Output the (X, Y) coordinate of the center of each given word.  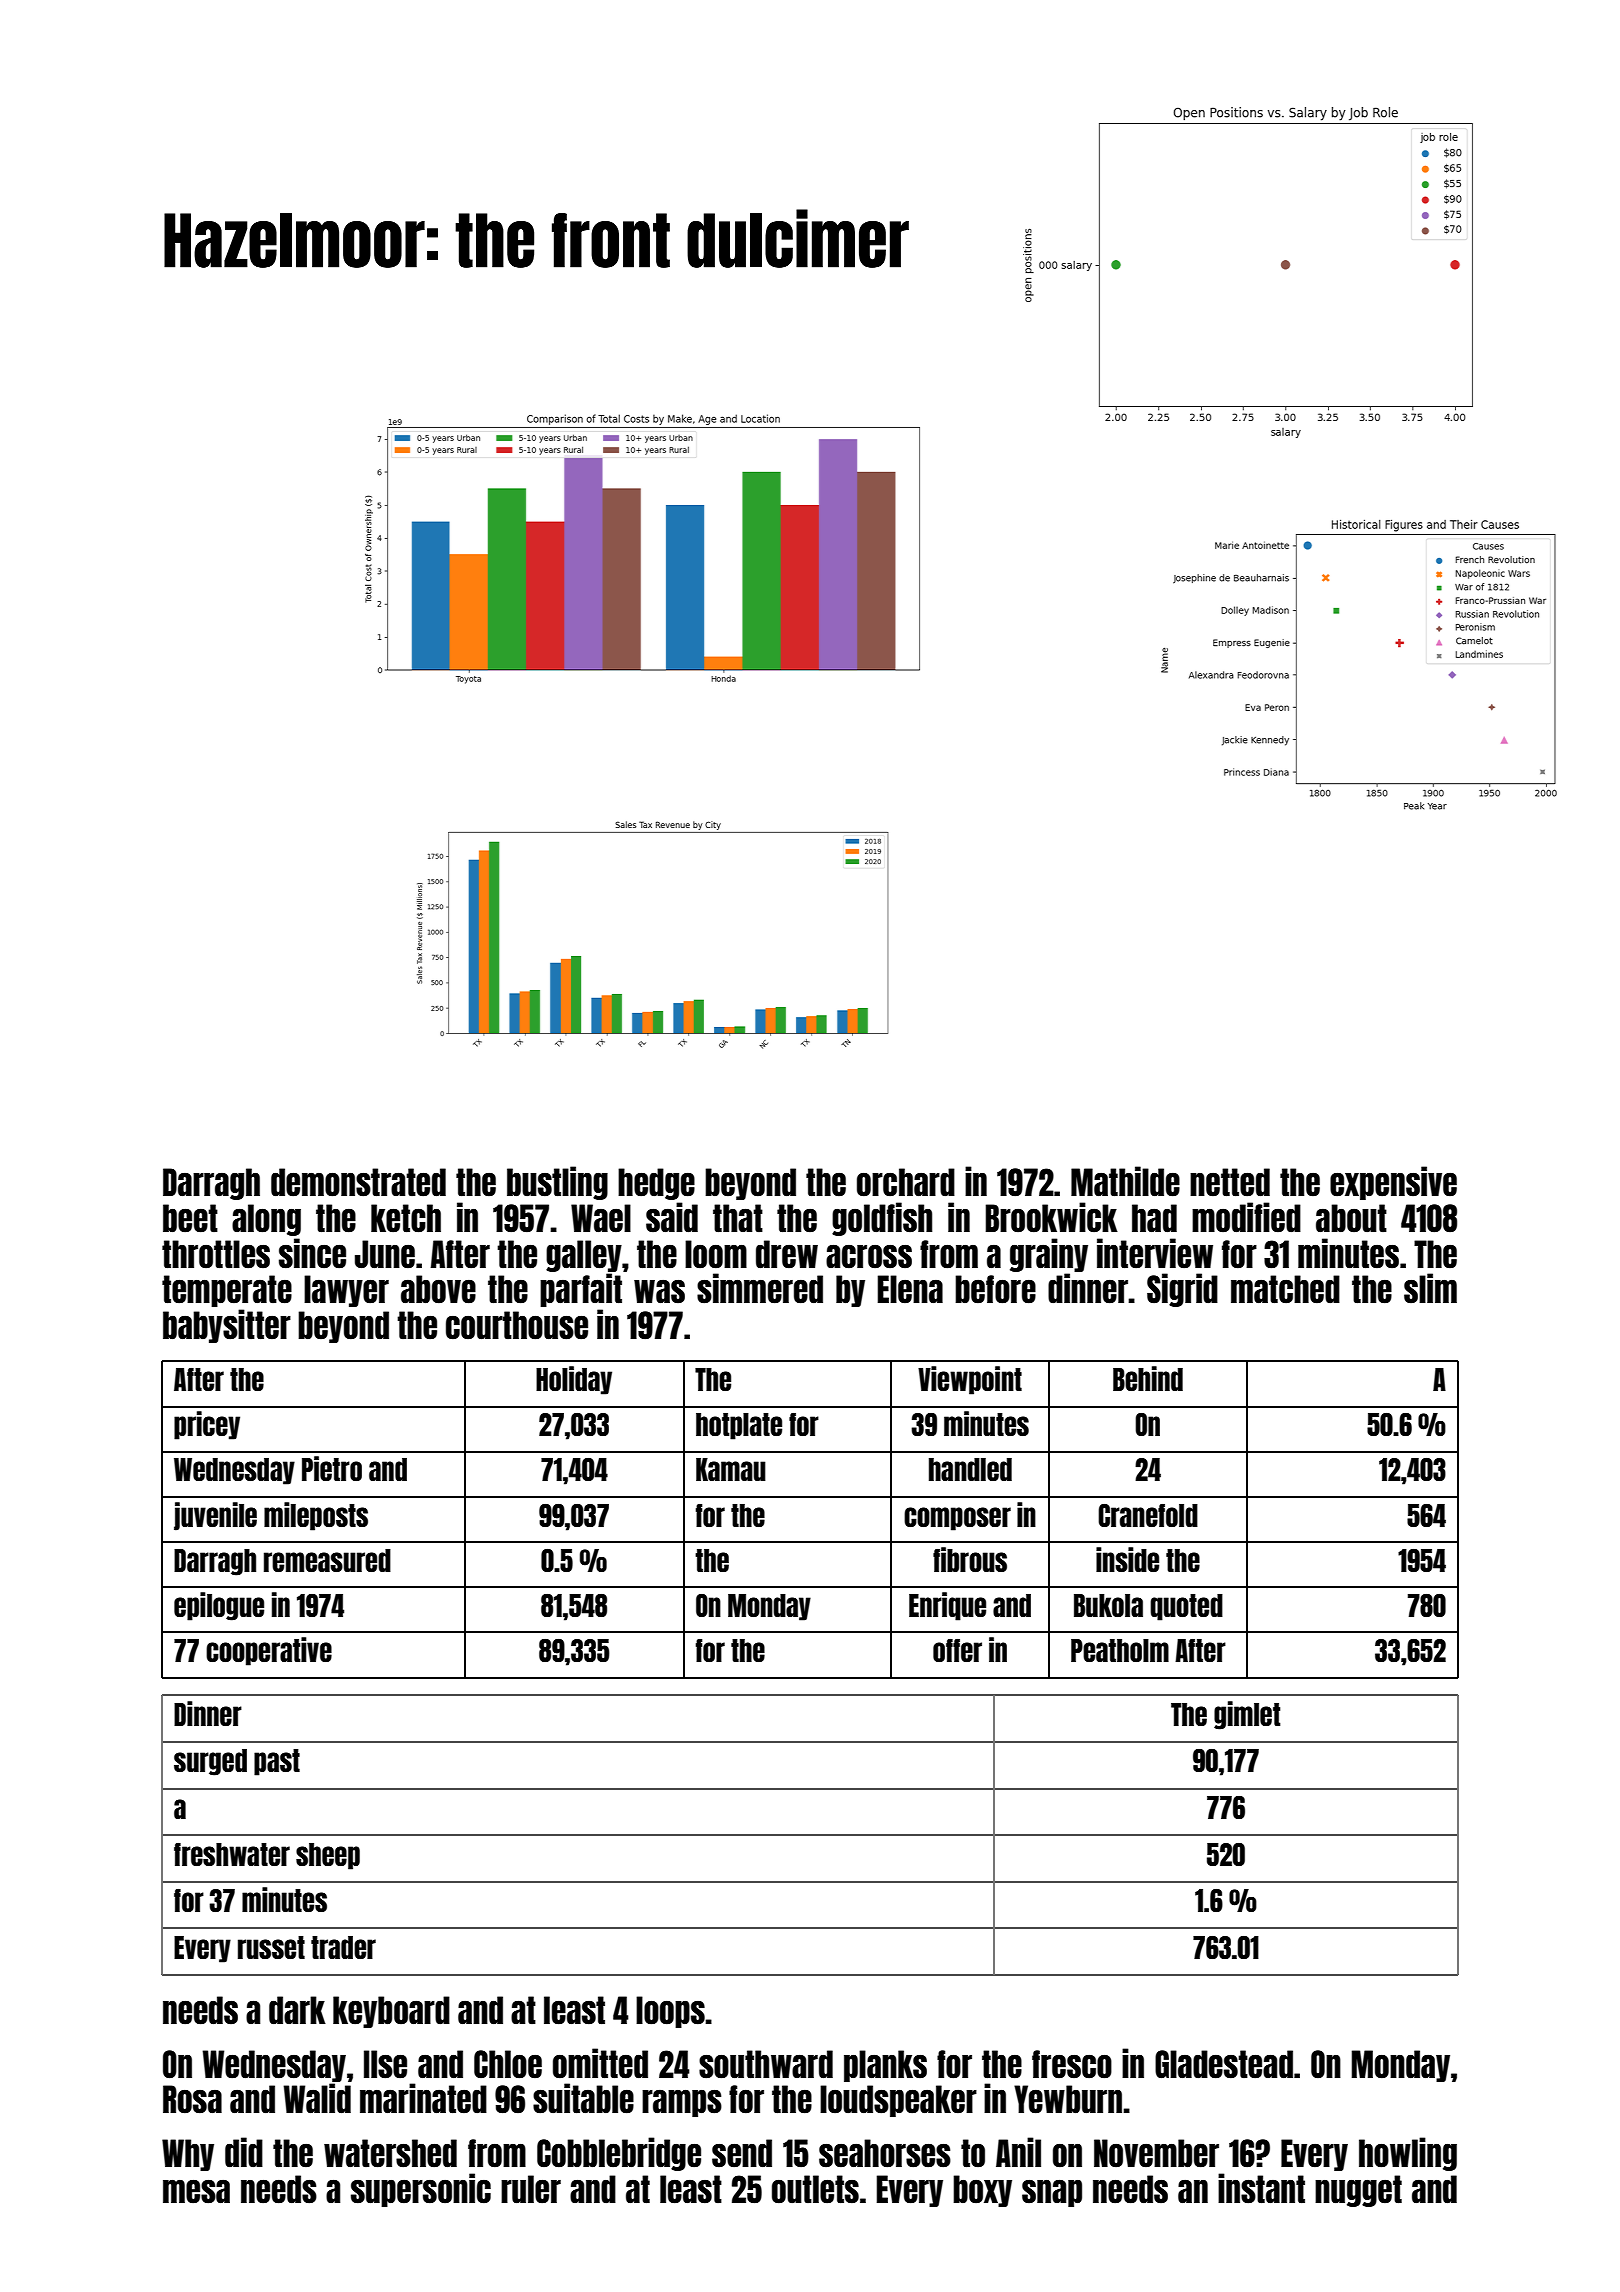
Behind (1148, 1378)
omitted (600, 2063)
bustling (557, 1183)
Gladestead (1224, 2064)
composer (957, 1519)
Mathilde (1125, 1181)
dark (297, 2010)
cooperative (269, 1651)
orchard (906, 1182)
